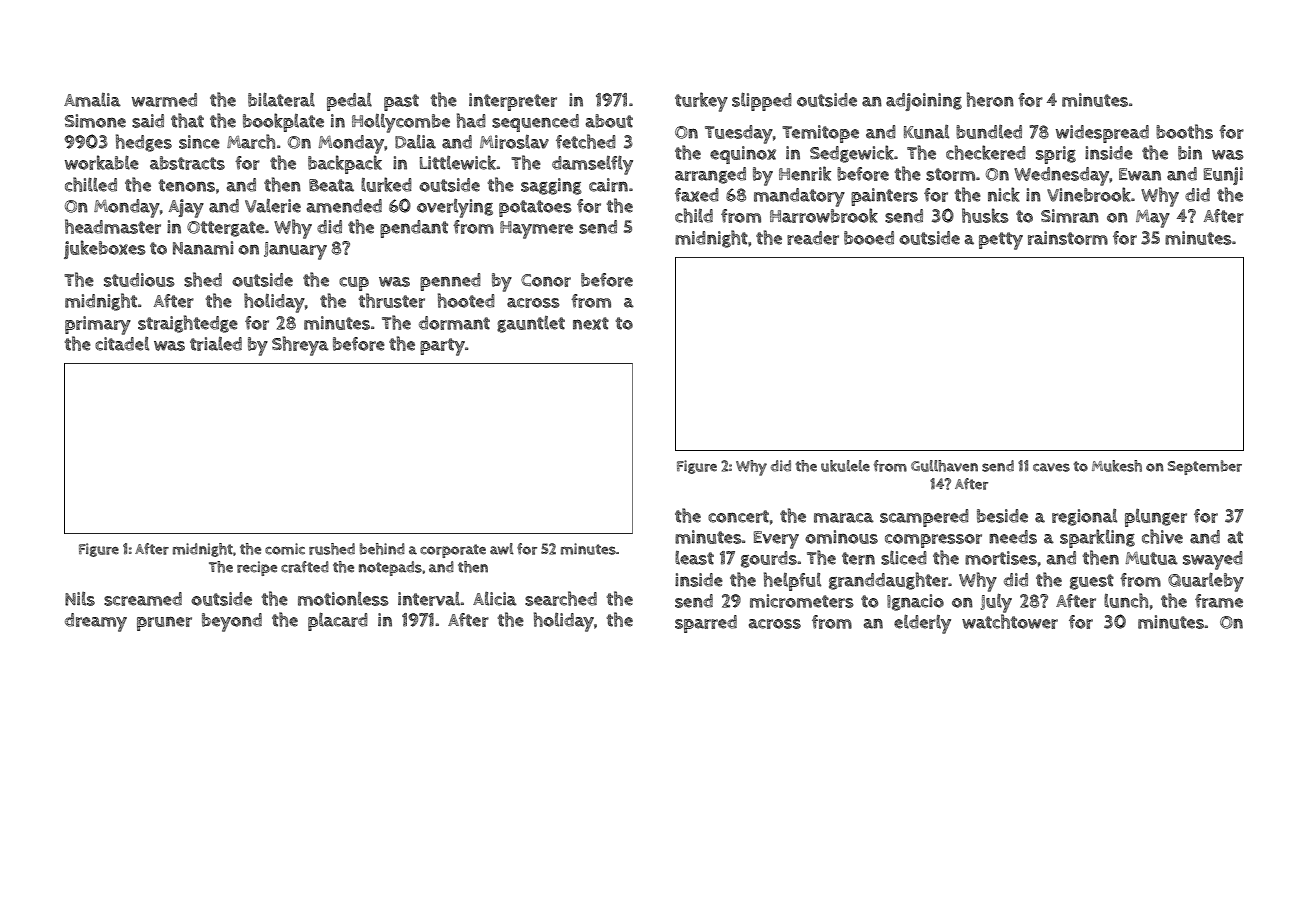  I want to click on checkered, so click(986, 152).
